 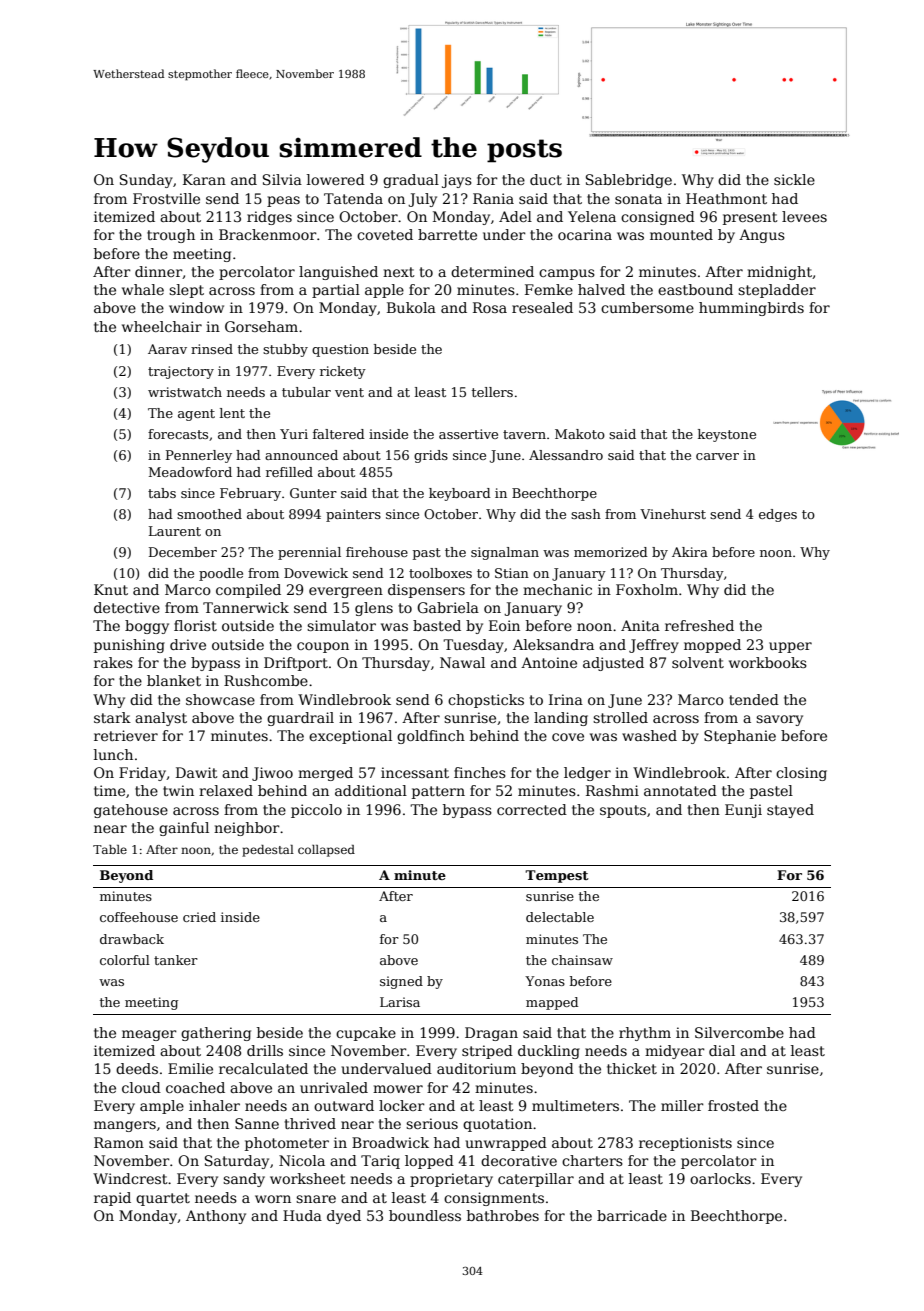 I want to click on serious, so click(x=432, y=1123).
